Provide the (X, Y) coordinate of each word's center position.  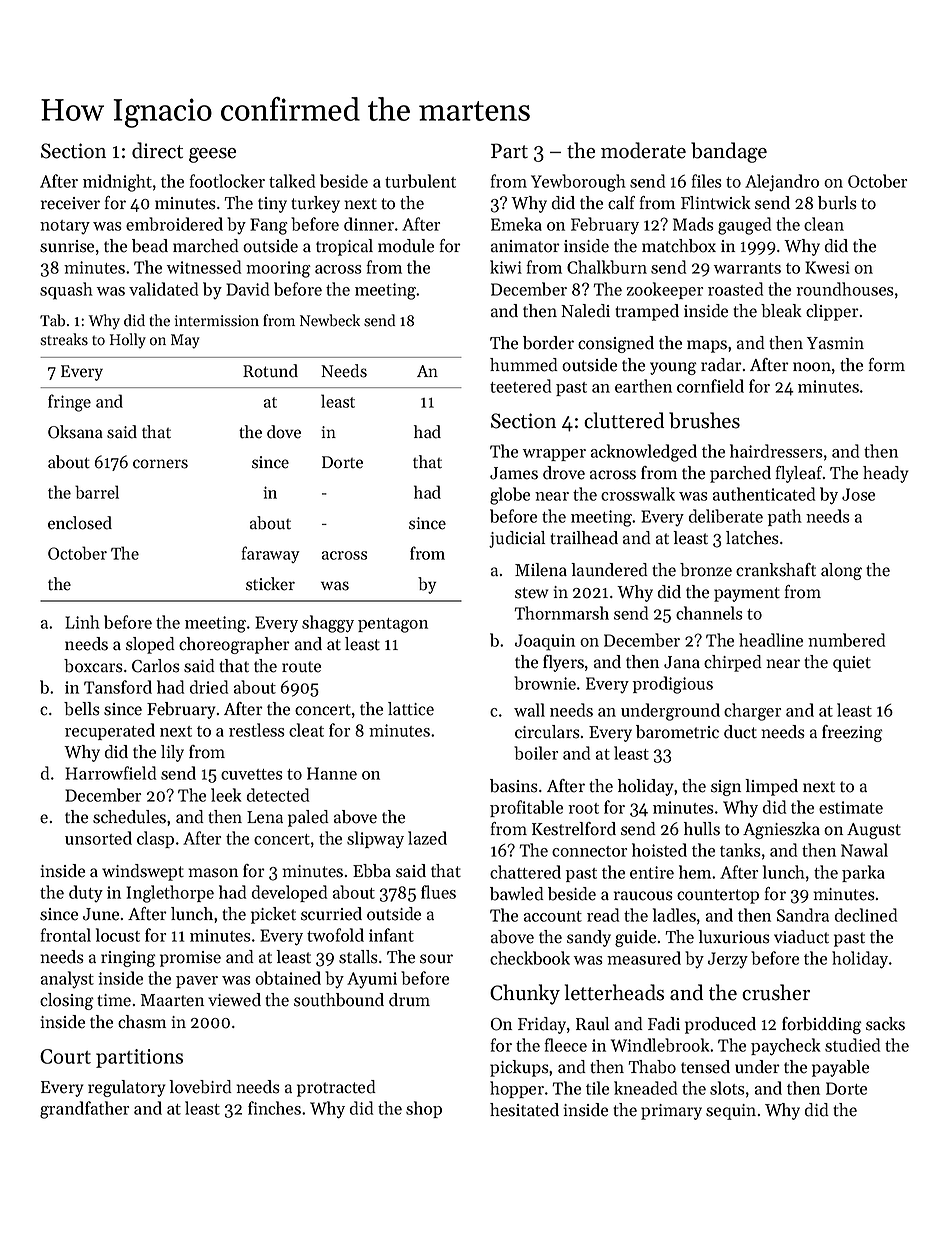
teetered (520, 386)
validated (163, 289)
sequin (731, 1112)
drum (409, 1000)
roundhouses (845, 289)
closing (67, 1001)
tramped (647, 312)
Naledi (585, 311)
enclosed (80, 523)
